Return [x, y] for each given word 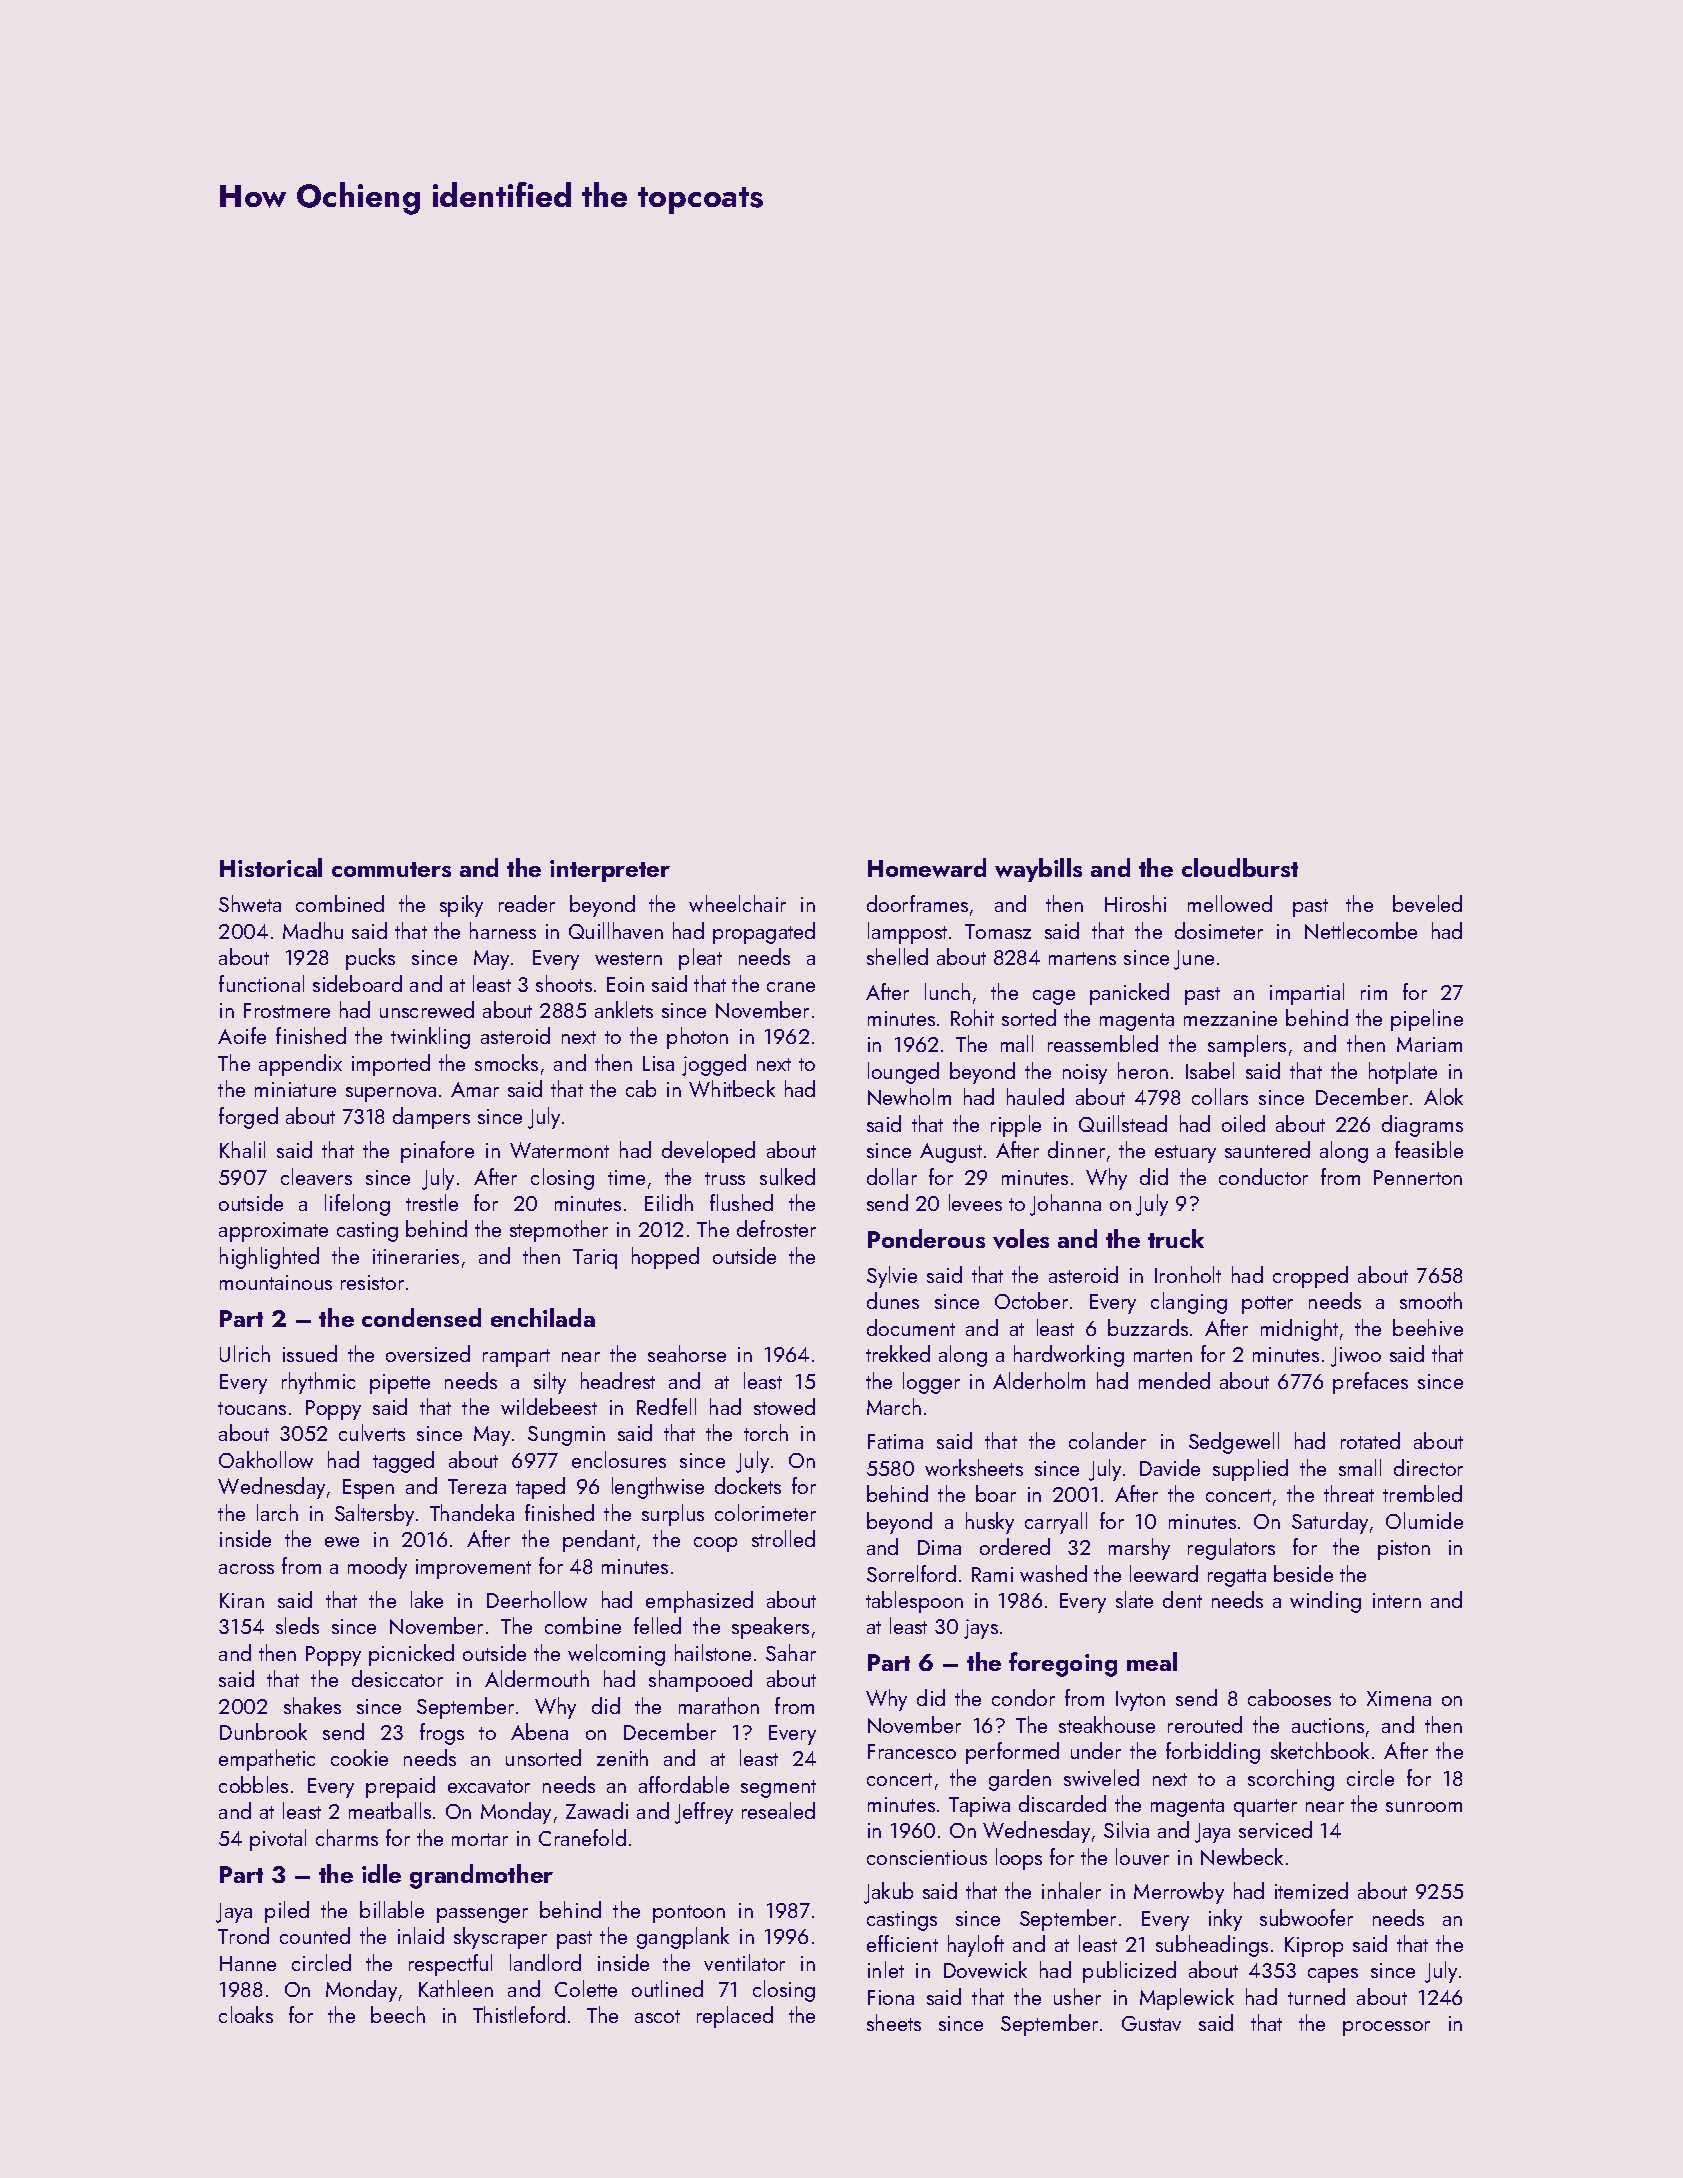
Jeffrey [704, 1813]
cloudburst [1240, 867]
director [1428, 1467]
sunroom [1424, 1807]
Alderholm [1039, 1380]
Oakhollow [266, 1459]
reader [527, 903]
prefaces [1370, 1383]
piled [287, 1912]
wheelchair [737, 903]
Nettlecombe [1361, 930]
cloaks [246, 2014]
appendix [300, 1065]
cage [1054, 997]
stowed [784, 1406]
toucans [252, 1408]
